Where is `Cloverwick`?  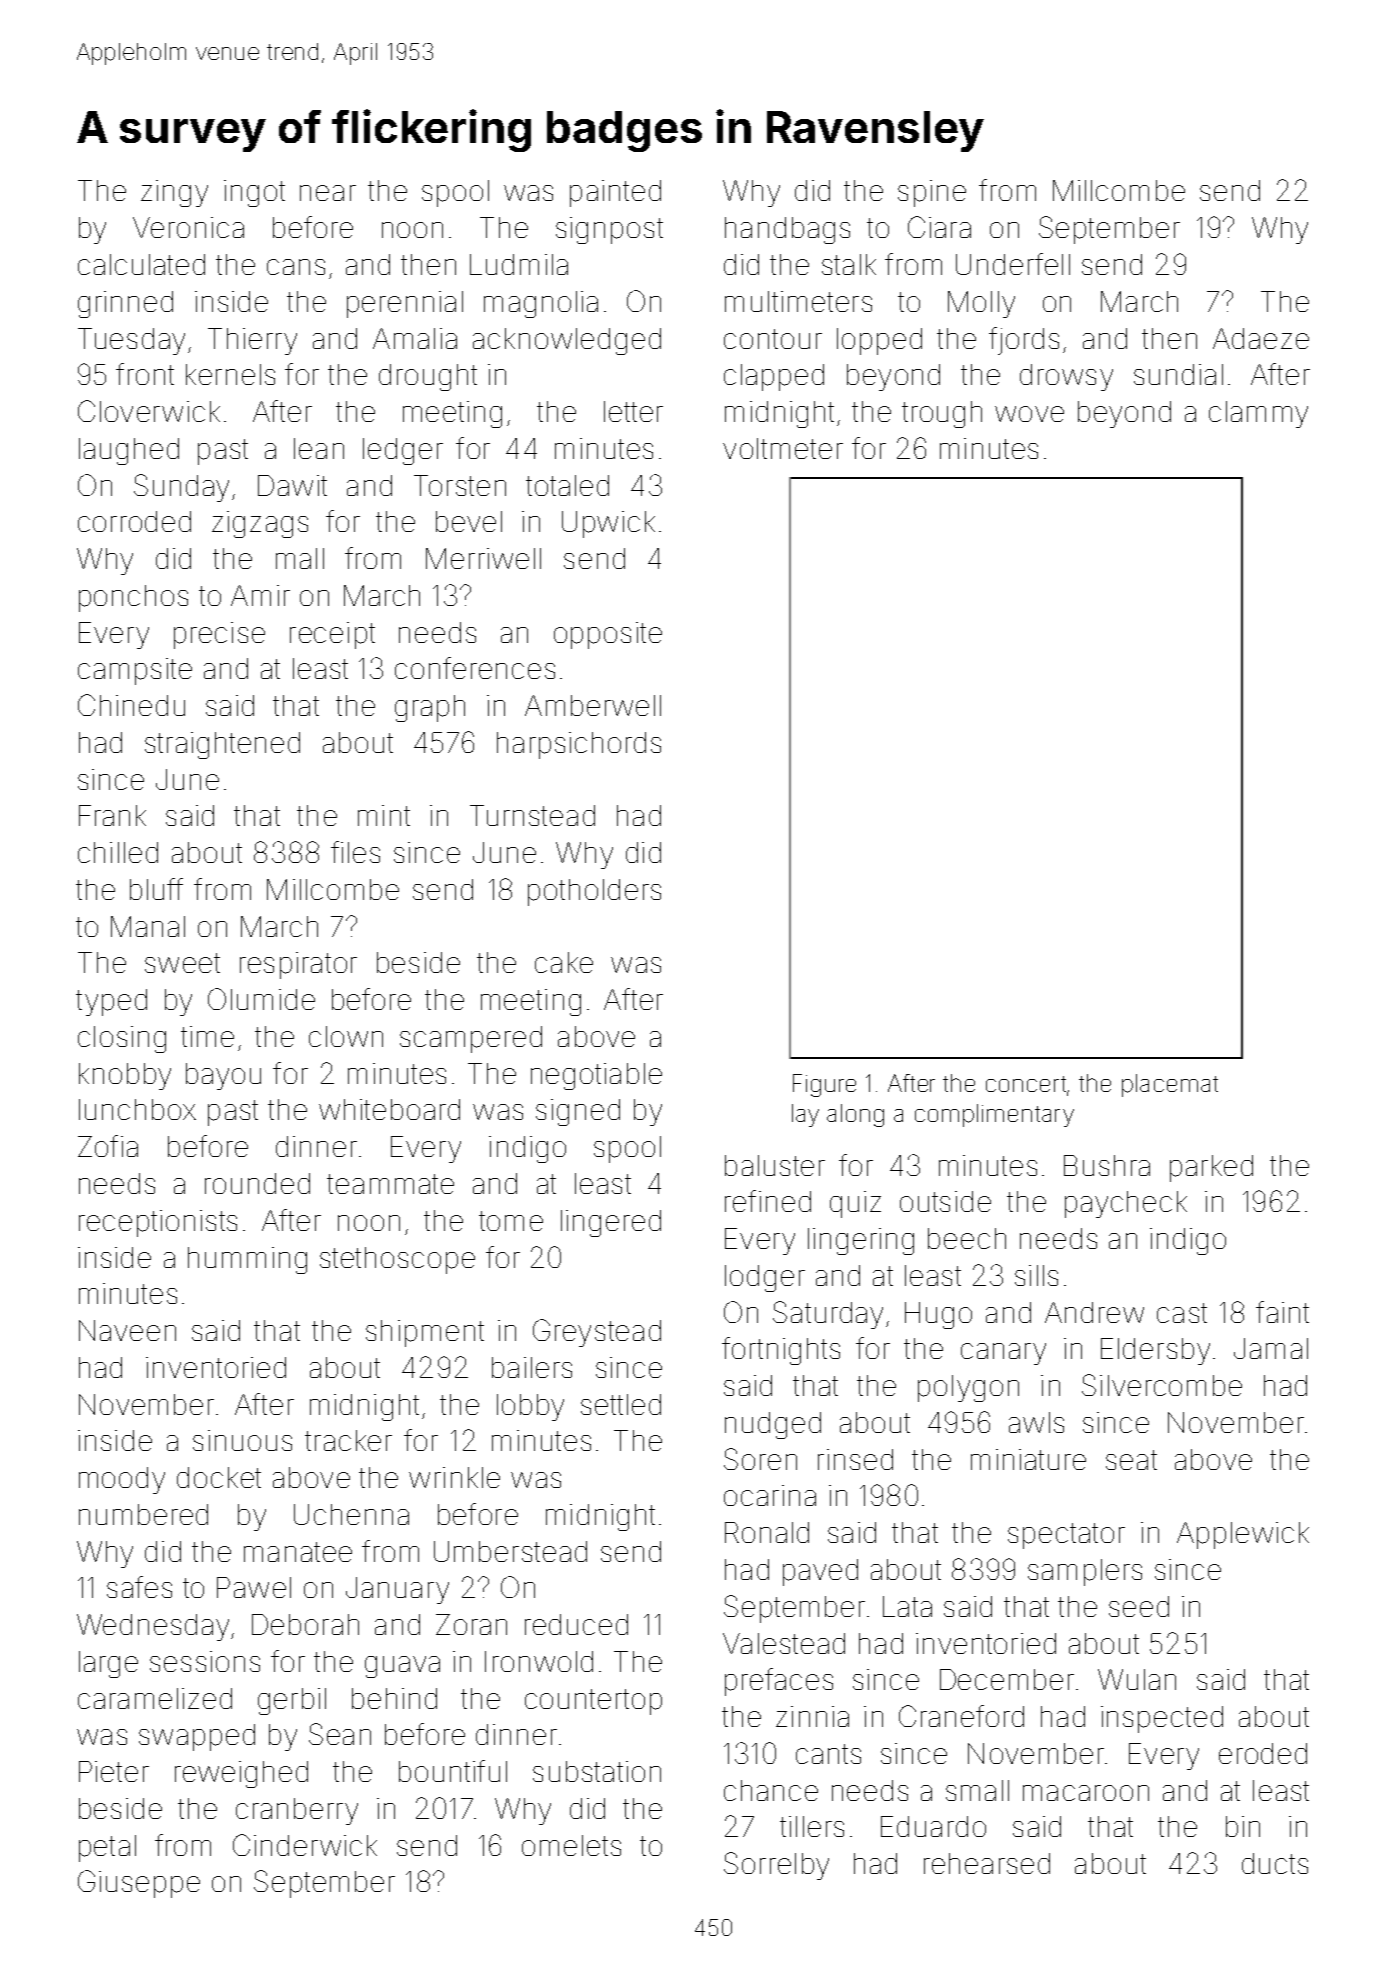 Cloverwick is located at coordinates (149, 411).
